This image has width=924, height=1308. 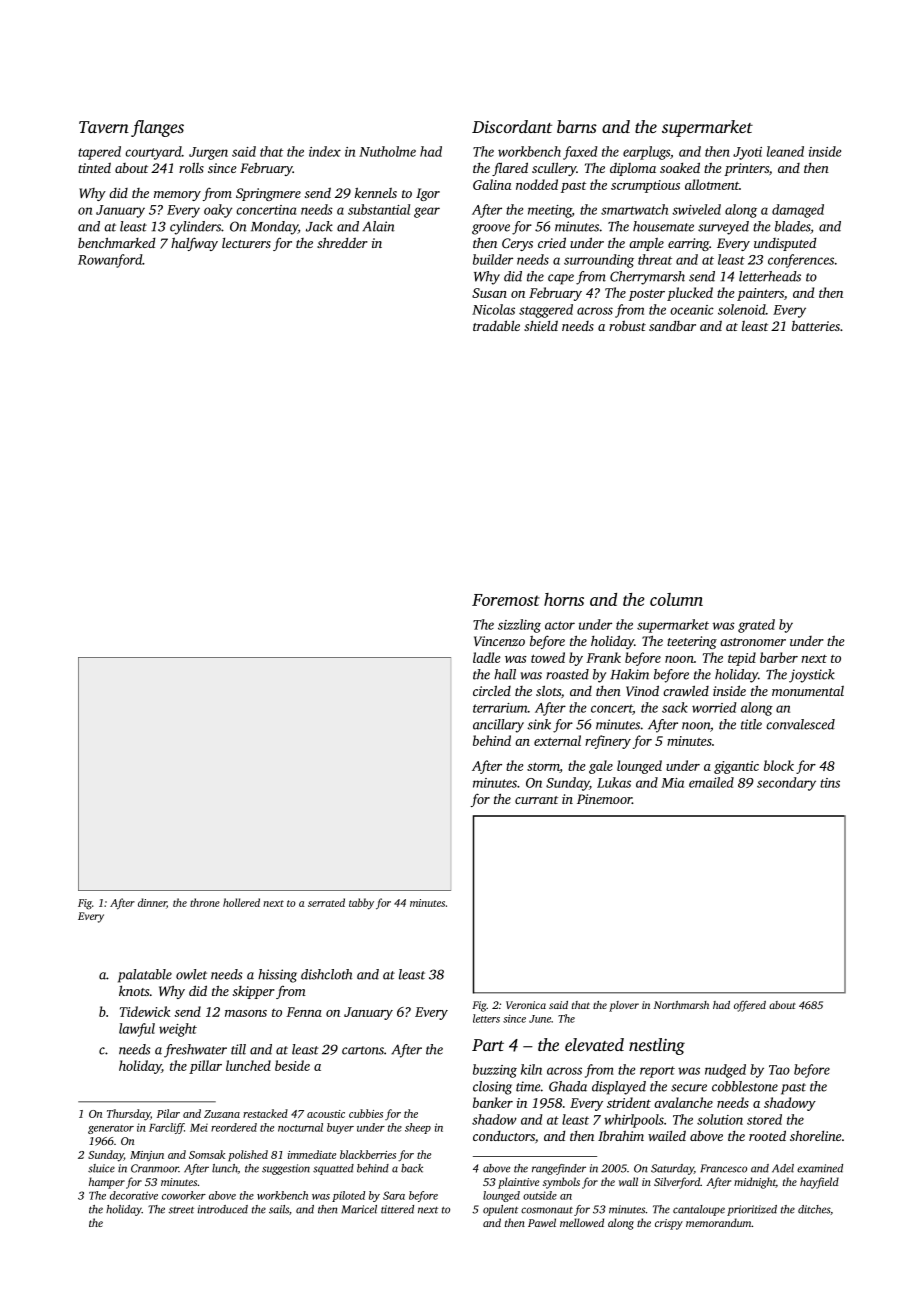 I want to click on shield, so click(x=541, y=325).
